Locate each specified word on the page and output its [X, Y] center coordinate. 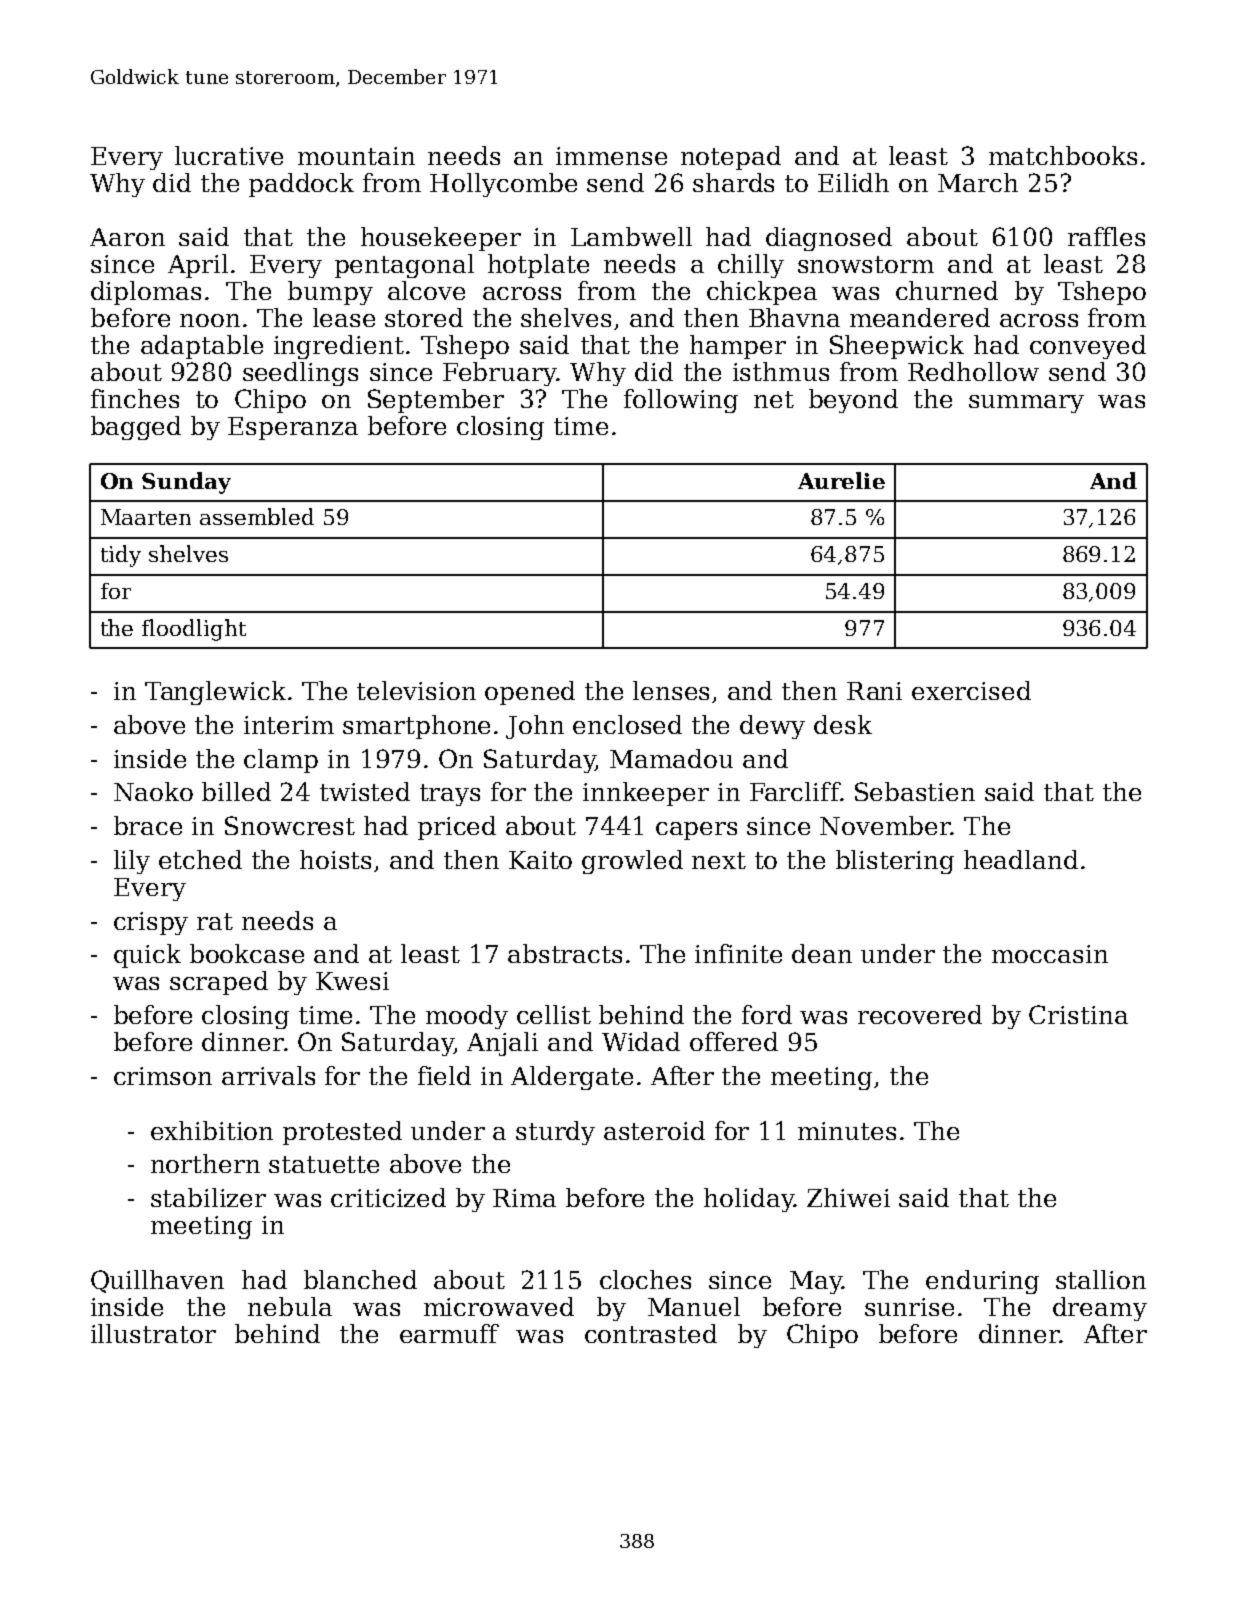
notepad [731, 158]
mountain [356, 156]
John [535, 727]
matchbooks [1063, 155]
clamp [281, 761]
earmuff [449, 1333]
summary [1026, 404]
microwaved [499, 1306]
